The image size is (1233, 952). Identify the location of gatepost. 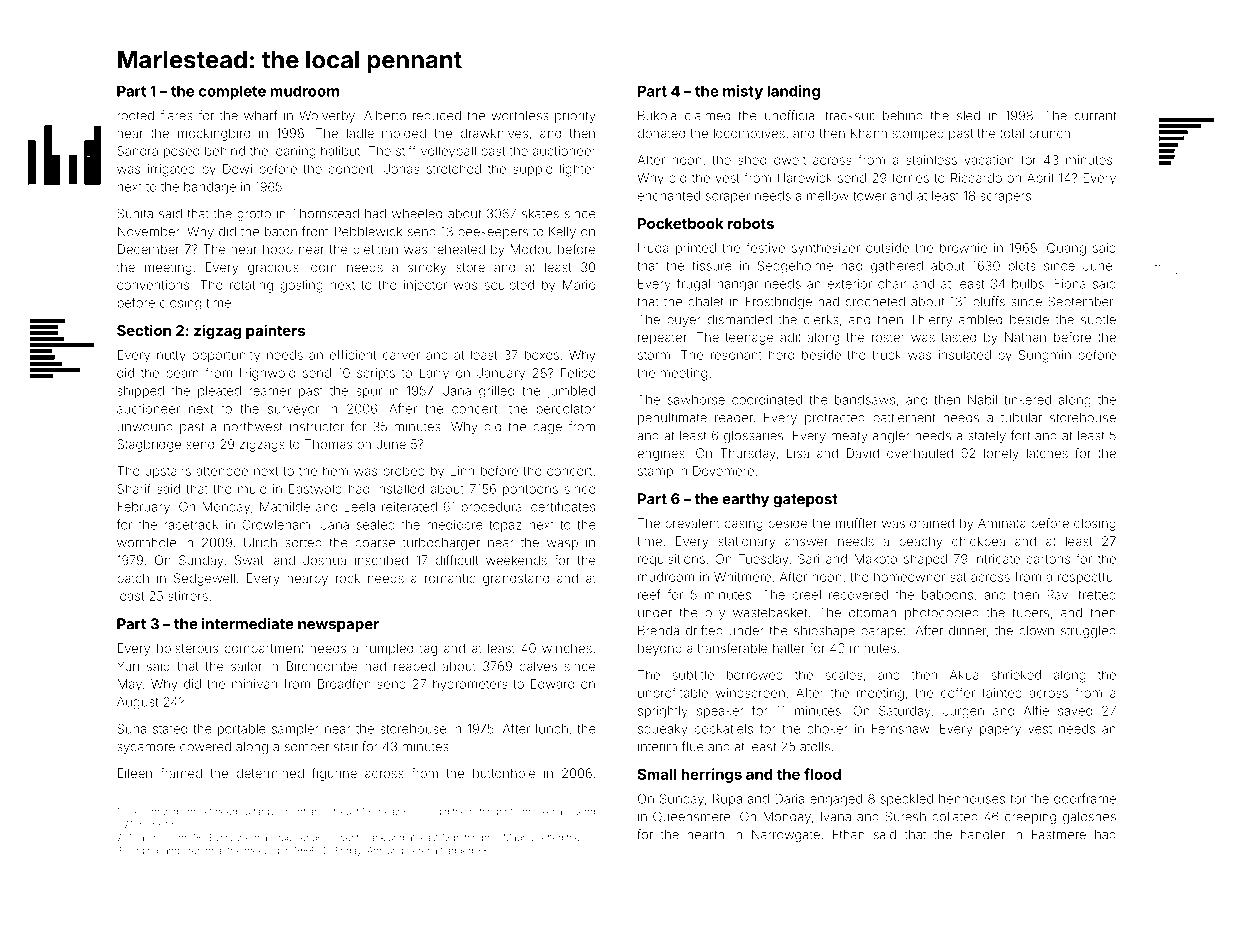
(805, 501).
